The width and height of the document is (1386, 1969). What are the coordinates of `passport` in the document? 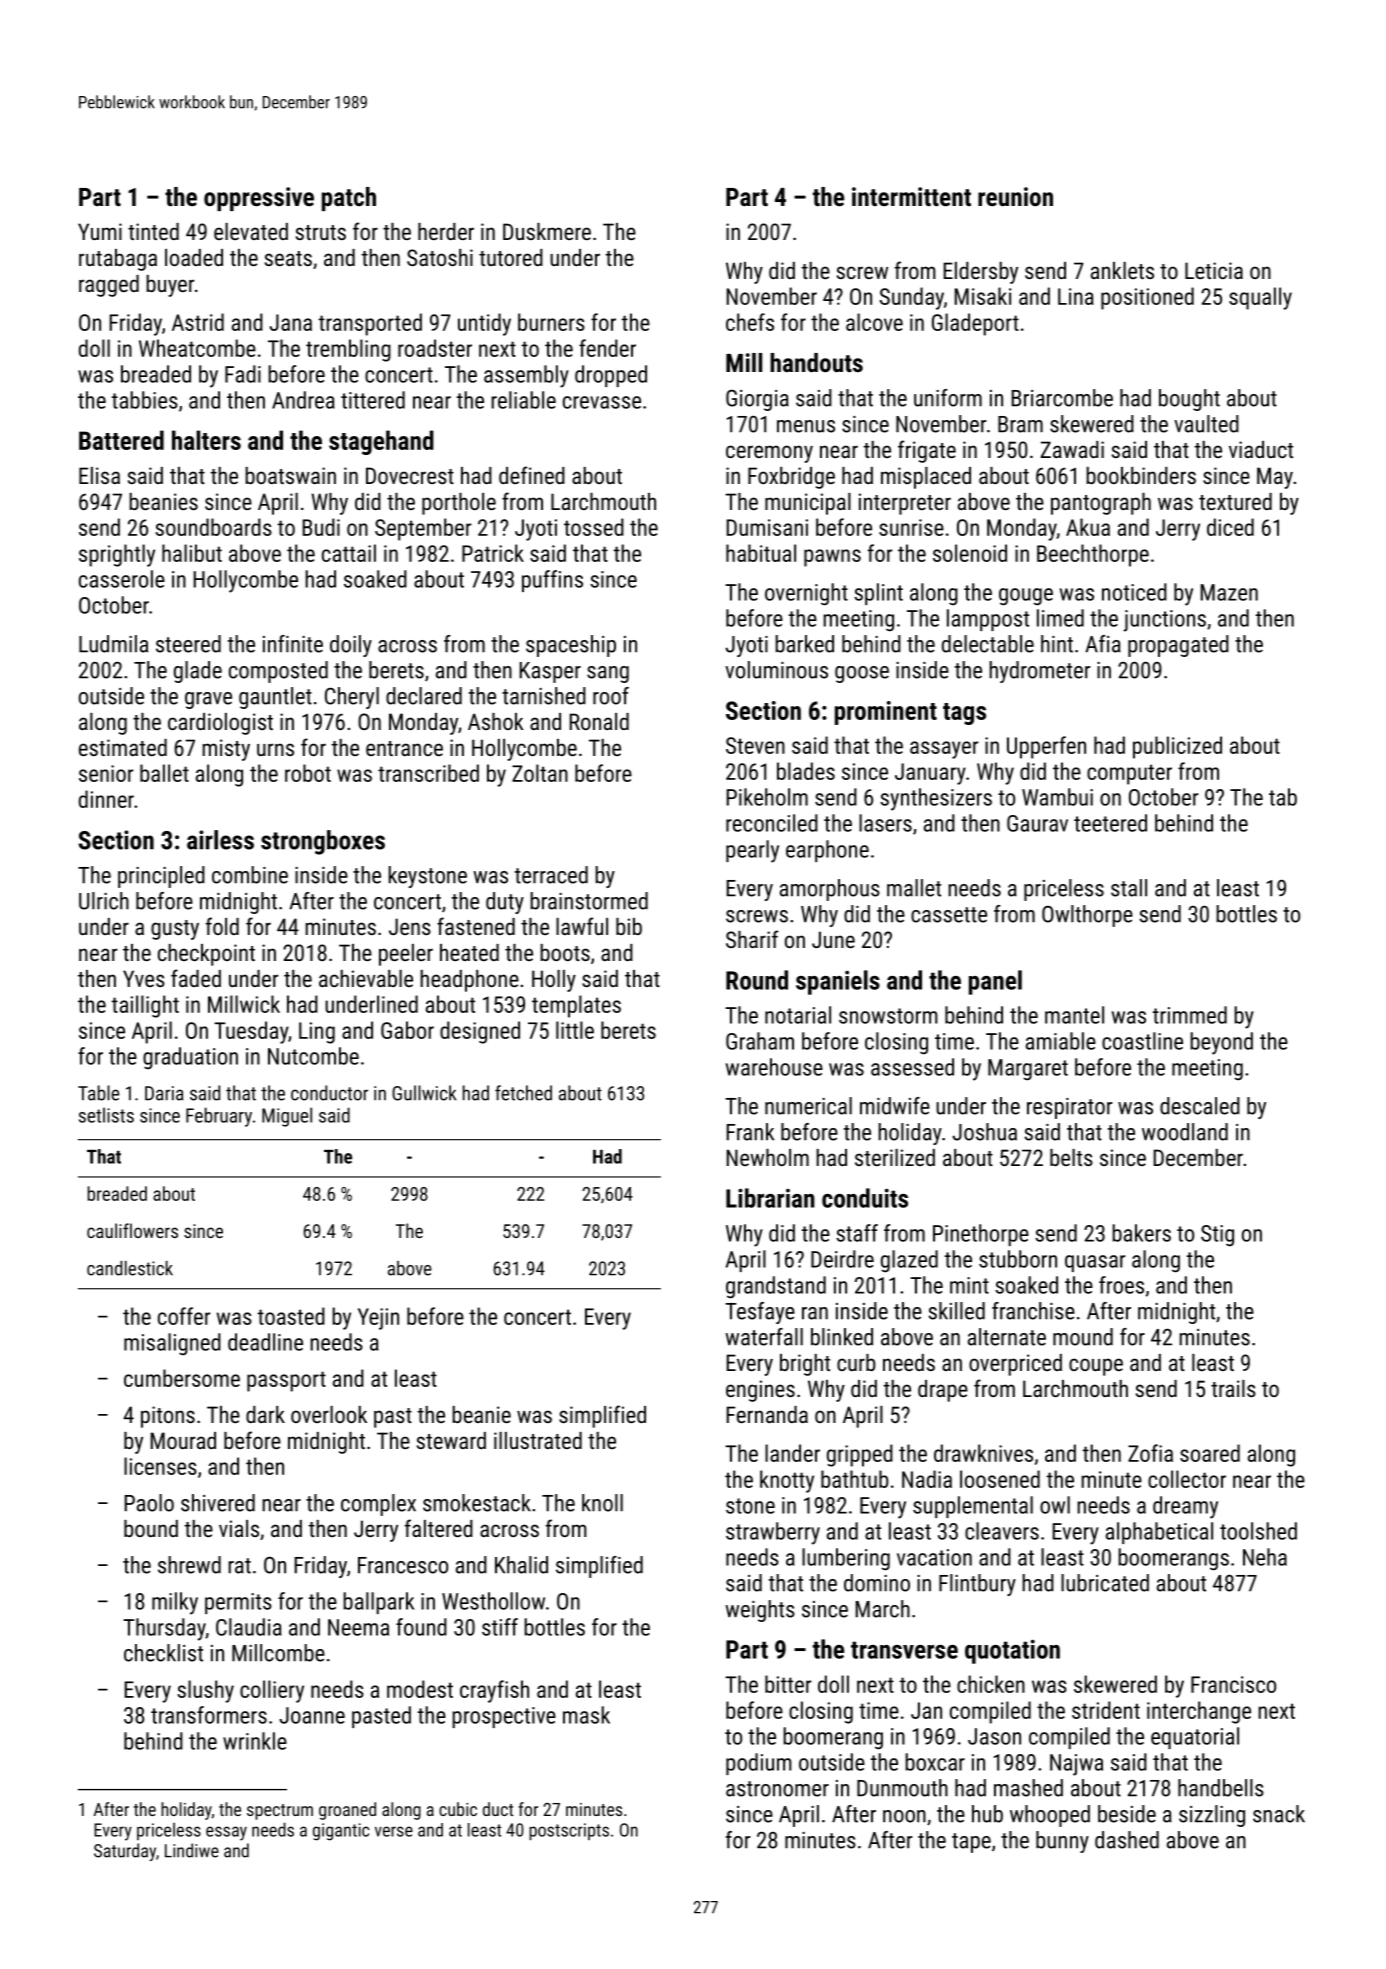 It's located at (286, 1381).
